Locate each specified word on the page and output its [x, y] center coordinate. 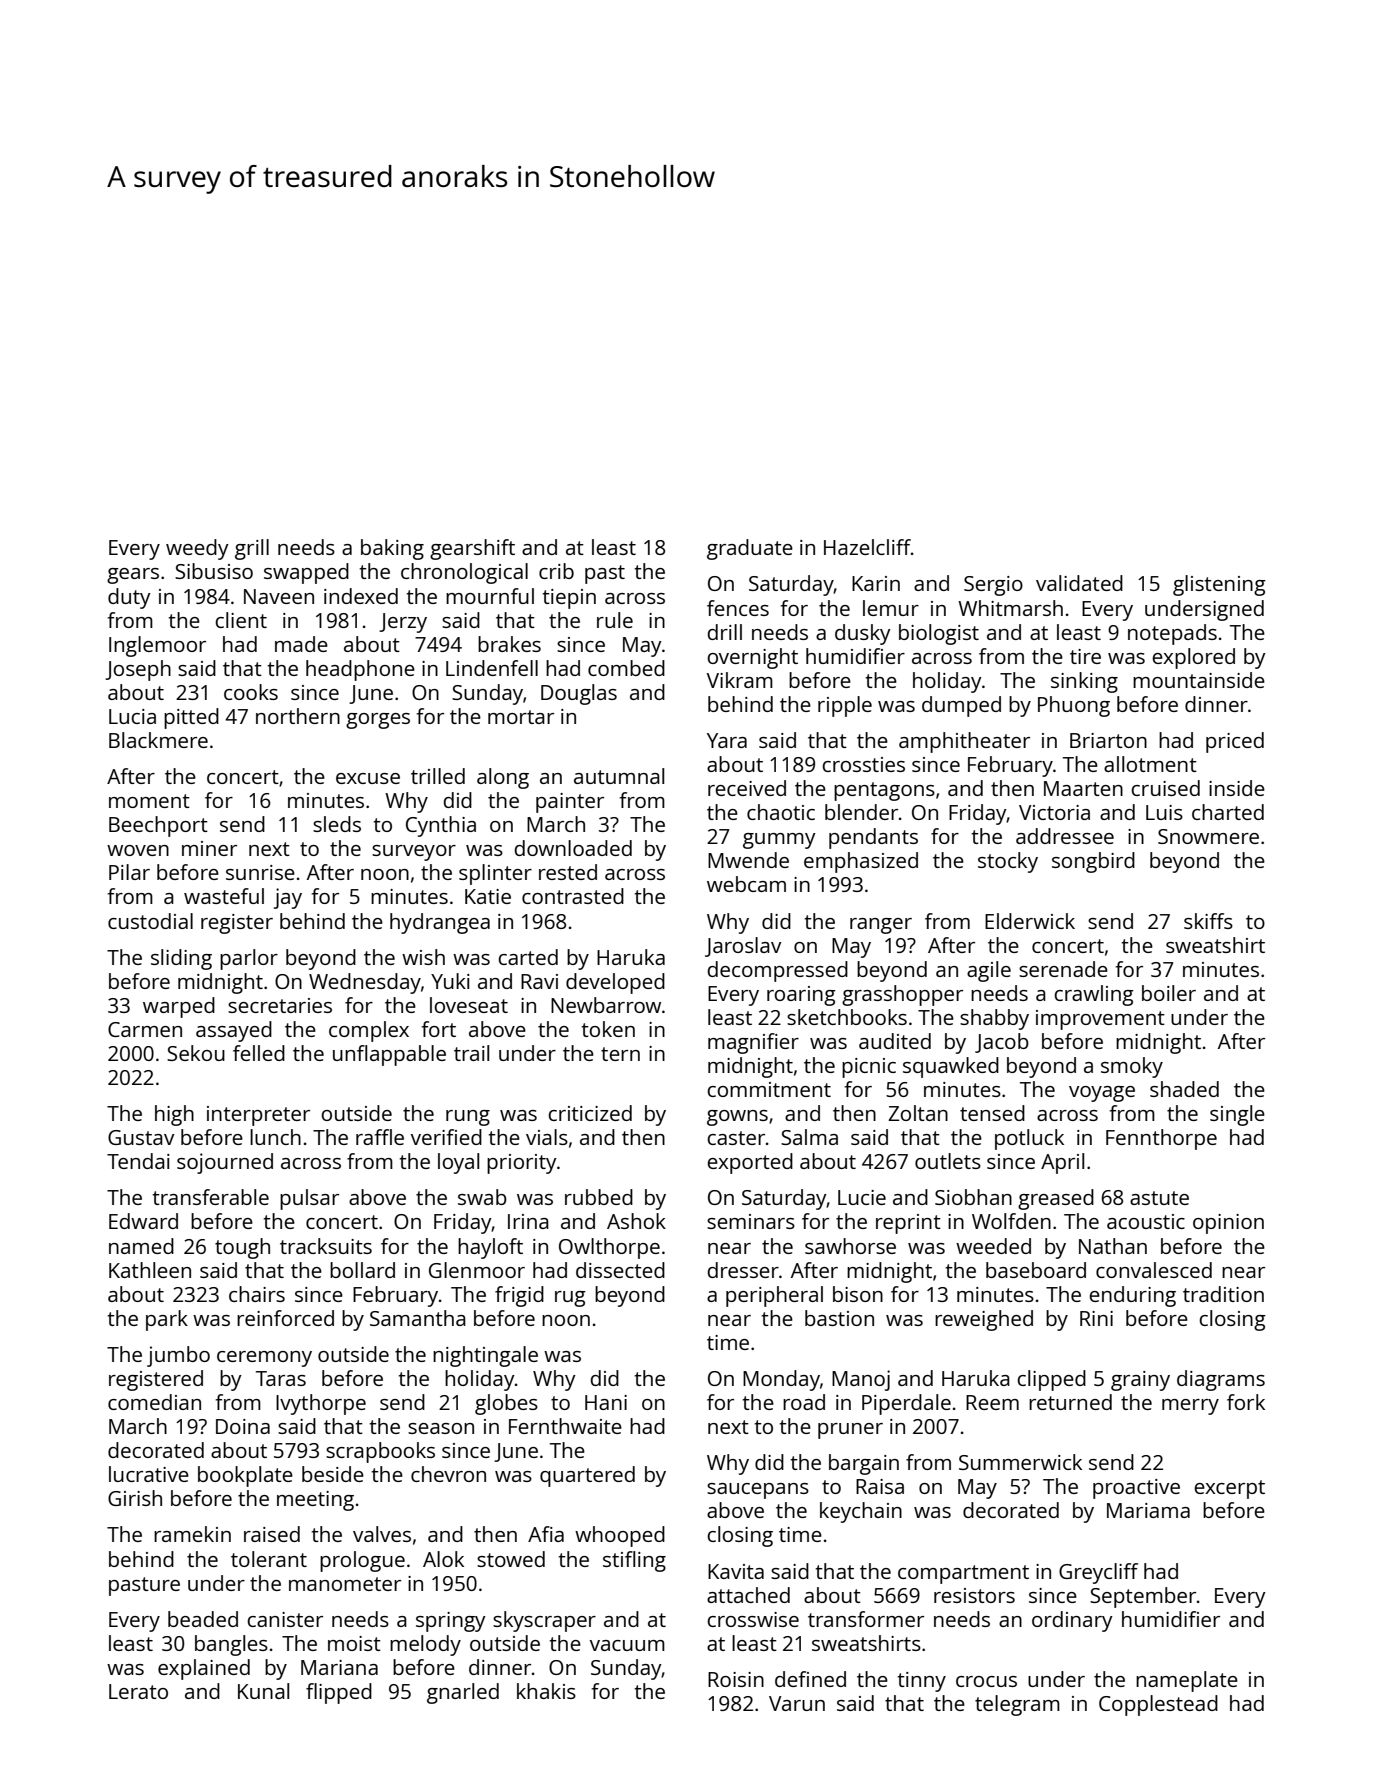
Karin [876, 583]
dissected [620, 1270]
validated [1079, 583]
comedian [154, 1402]
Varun [797, 1703]
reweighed [984, 1320]
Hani [606, 1402]
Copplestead [1158, 1705]
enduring [1132, 1296]
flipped [339, 1693]
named [141, 1246]
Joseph [138, 670]
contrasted [573, 896]
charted [1228, 812]
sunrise [260, 872]
